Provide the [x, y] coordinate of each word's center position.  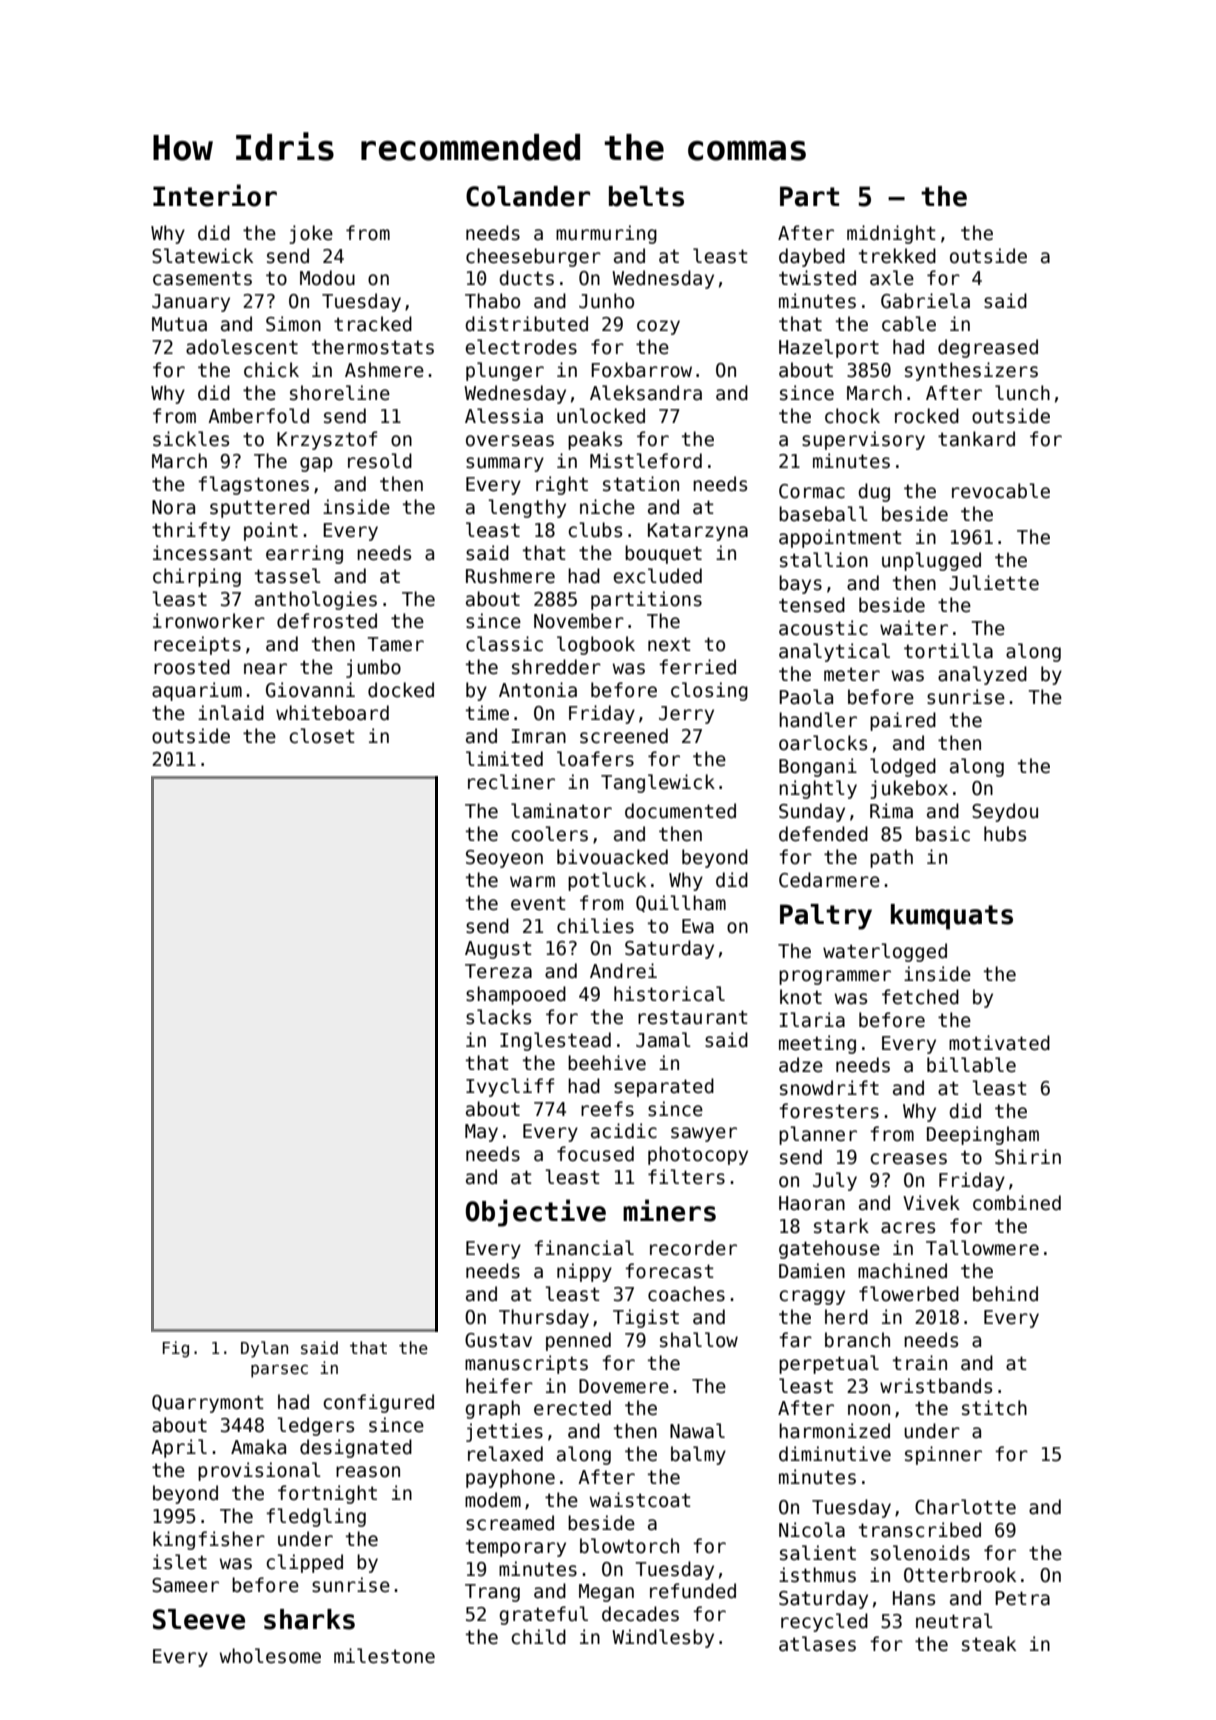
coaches [686, 1294]
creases [908, 1159]
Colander [528, 196]
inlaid [231, 713]
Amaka [258, 1447]
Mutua [179, 324]
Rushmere [510, 576]
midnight [891, 234]
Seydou [1005, 812]
